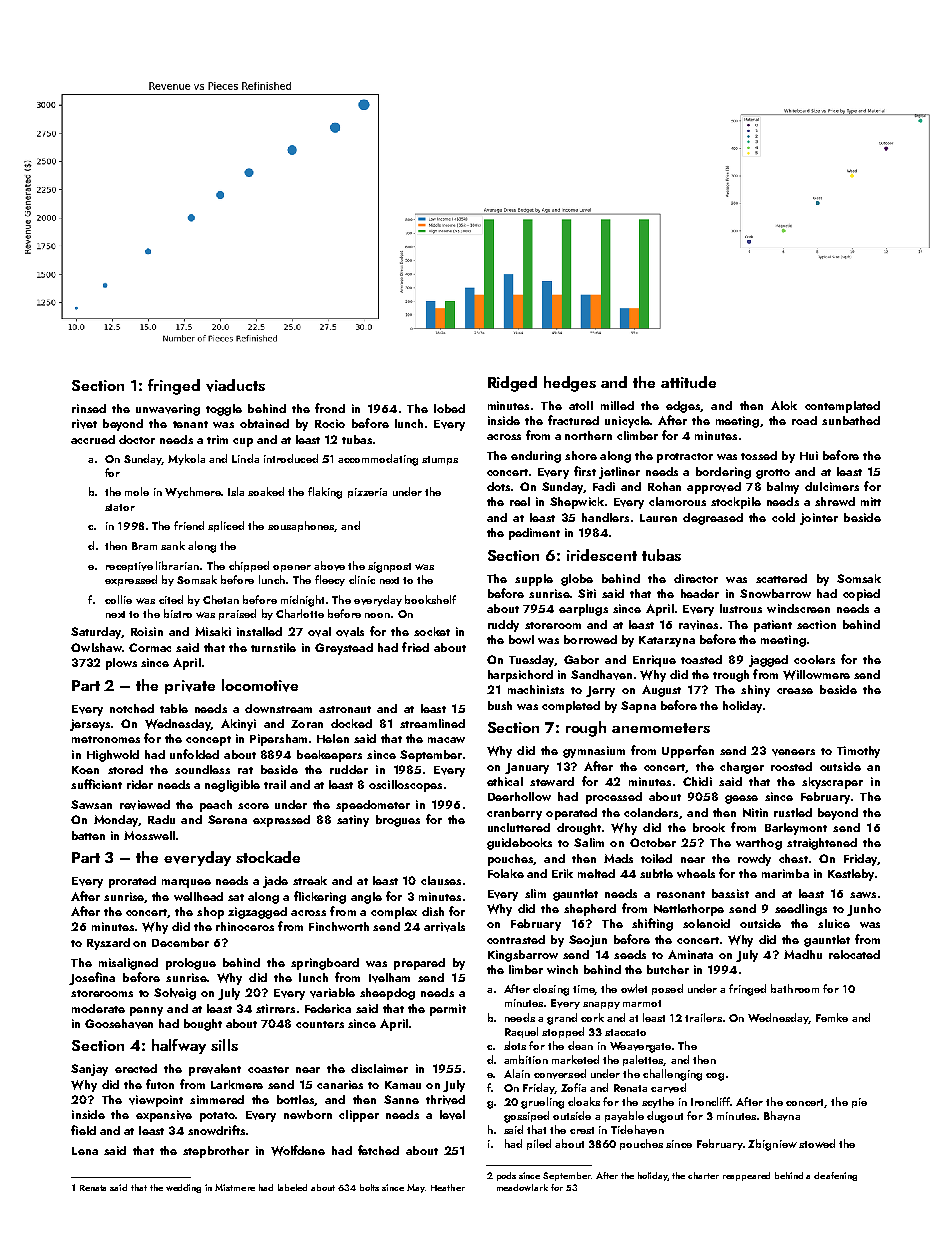 The image size is (952, 1233). What do you see at coordinates (93, 439) in the page?
I see `accrued` at bounding box center [93, 439].
